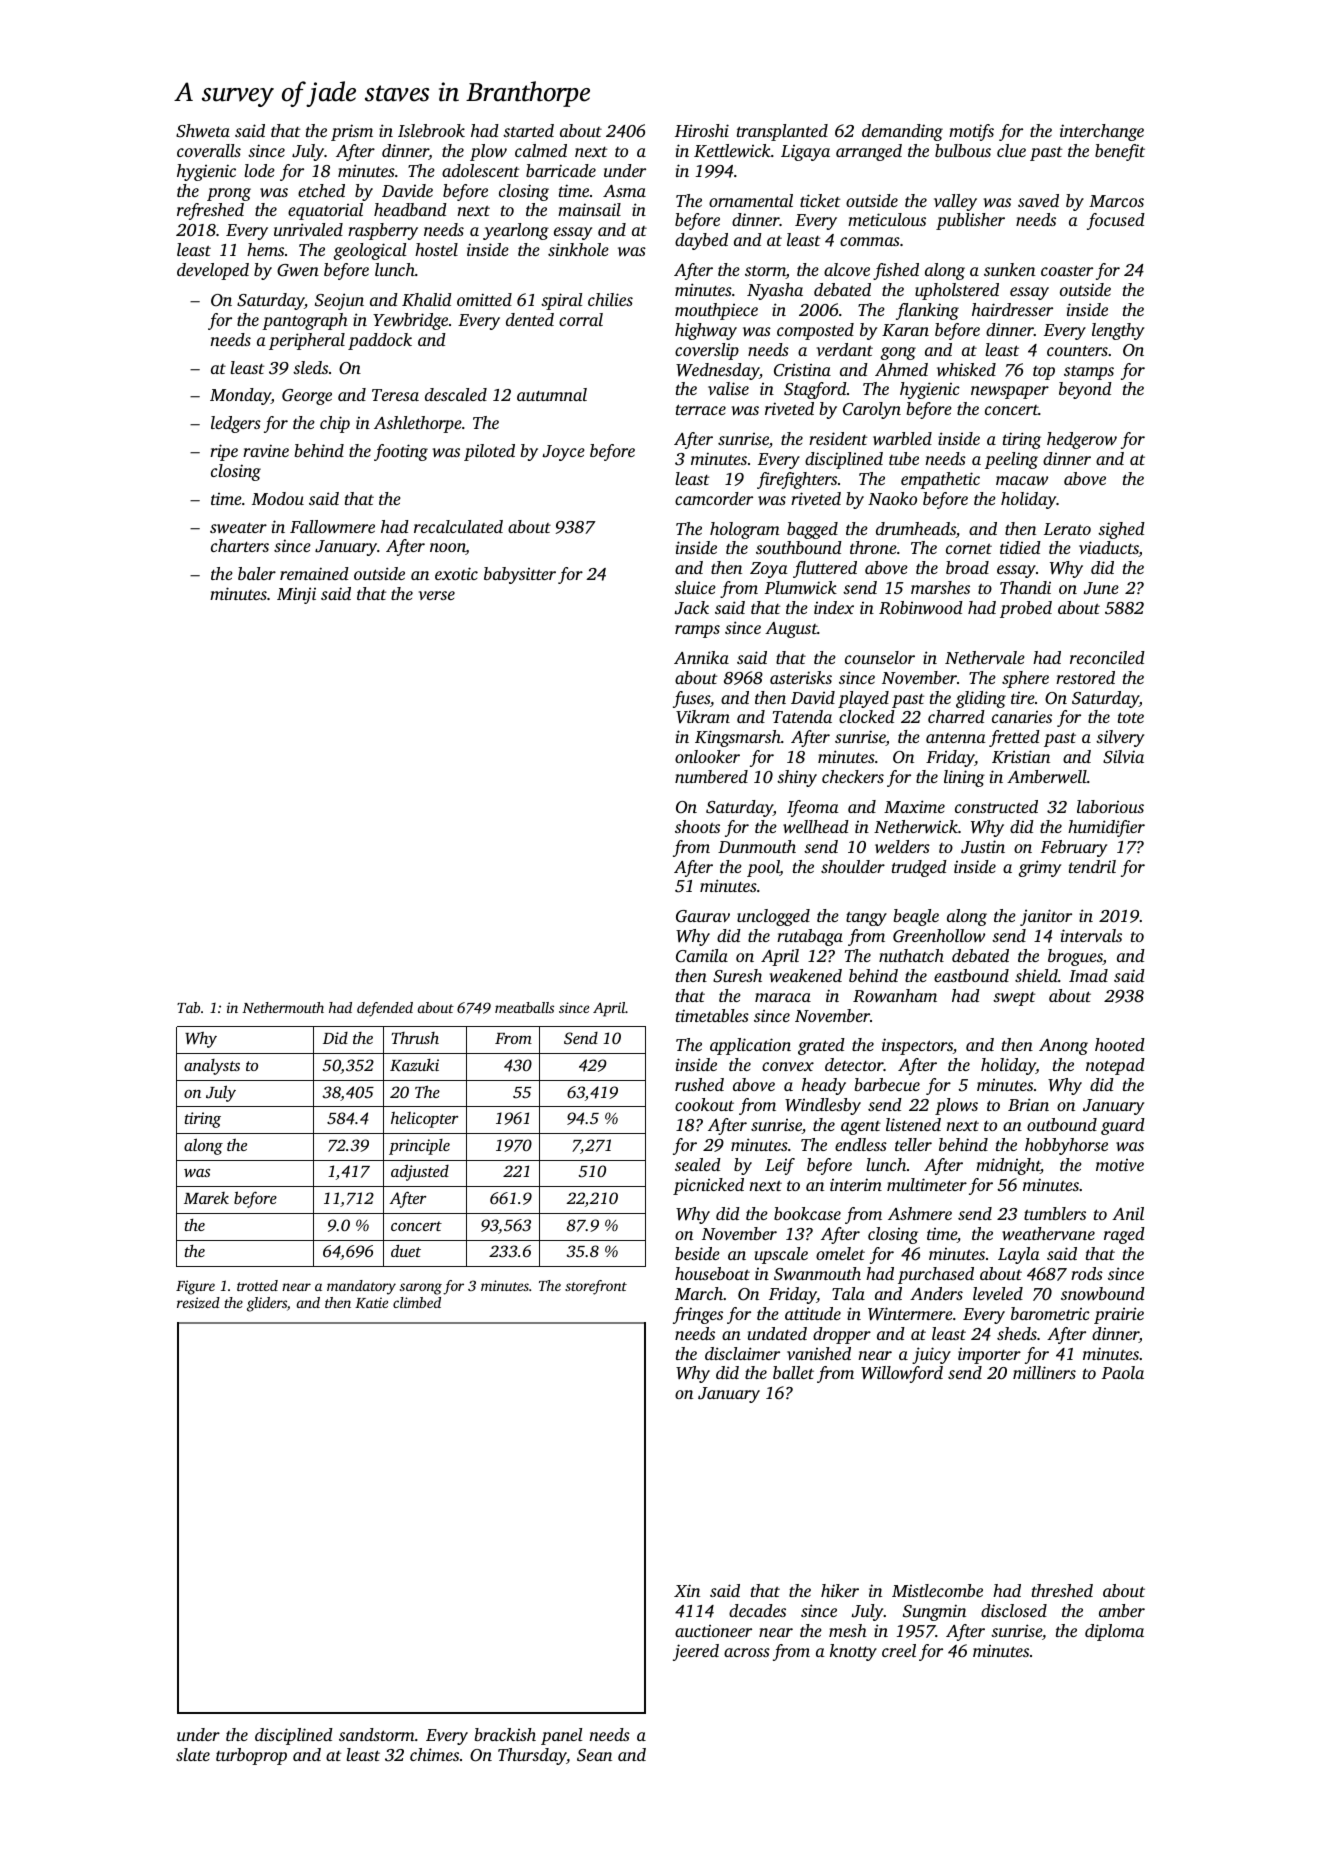 The width and height of the screenshot is (1321, 1868). I want to click on peeling, so click(1011, 460).
